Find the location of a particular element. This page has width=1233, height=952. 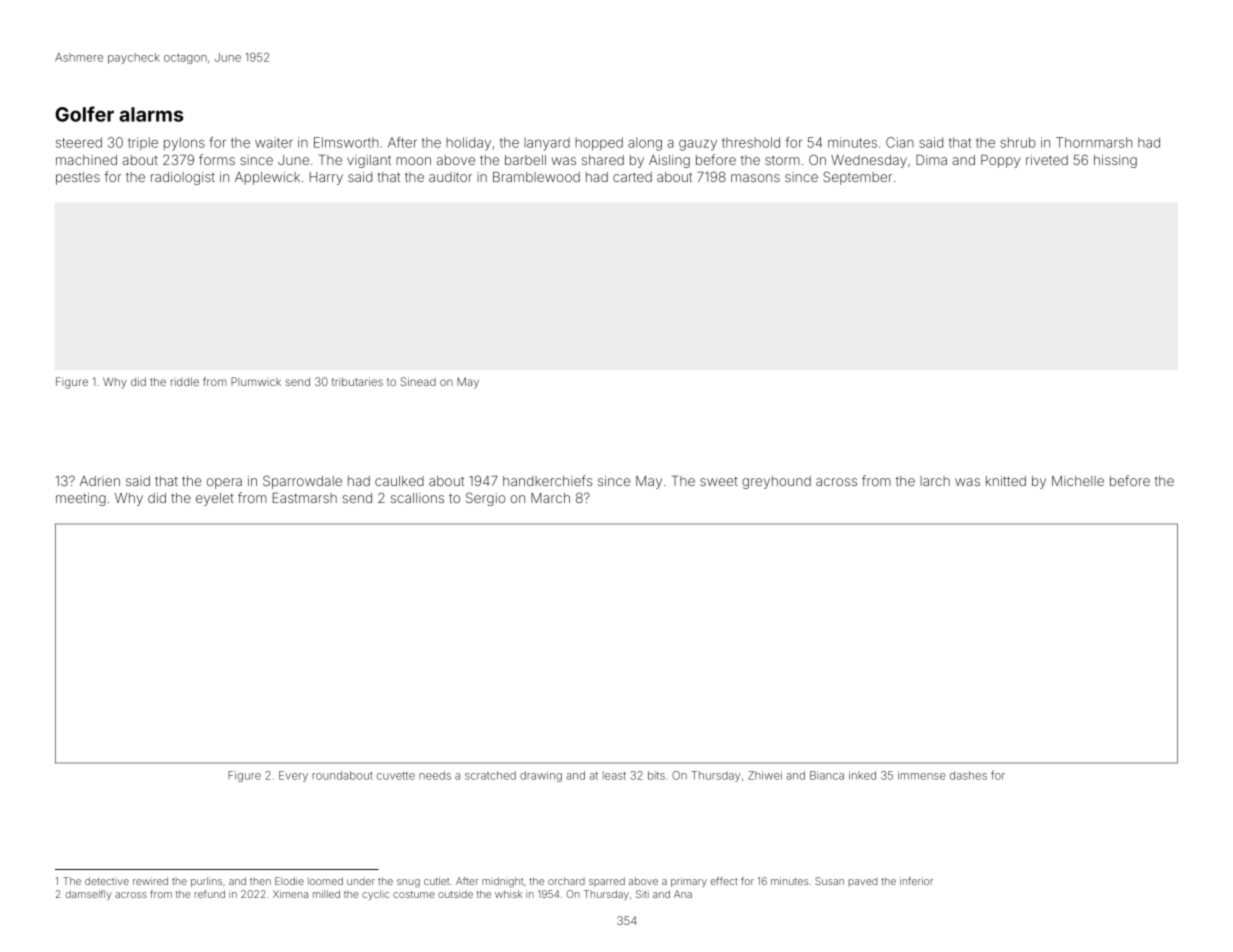

sweet is located at coordinates (719, 481).
